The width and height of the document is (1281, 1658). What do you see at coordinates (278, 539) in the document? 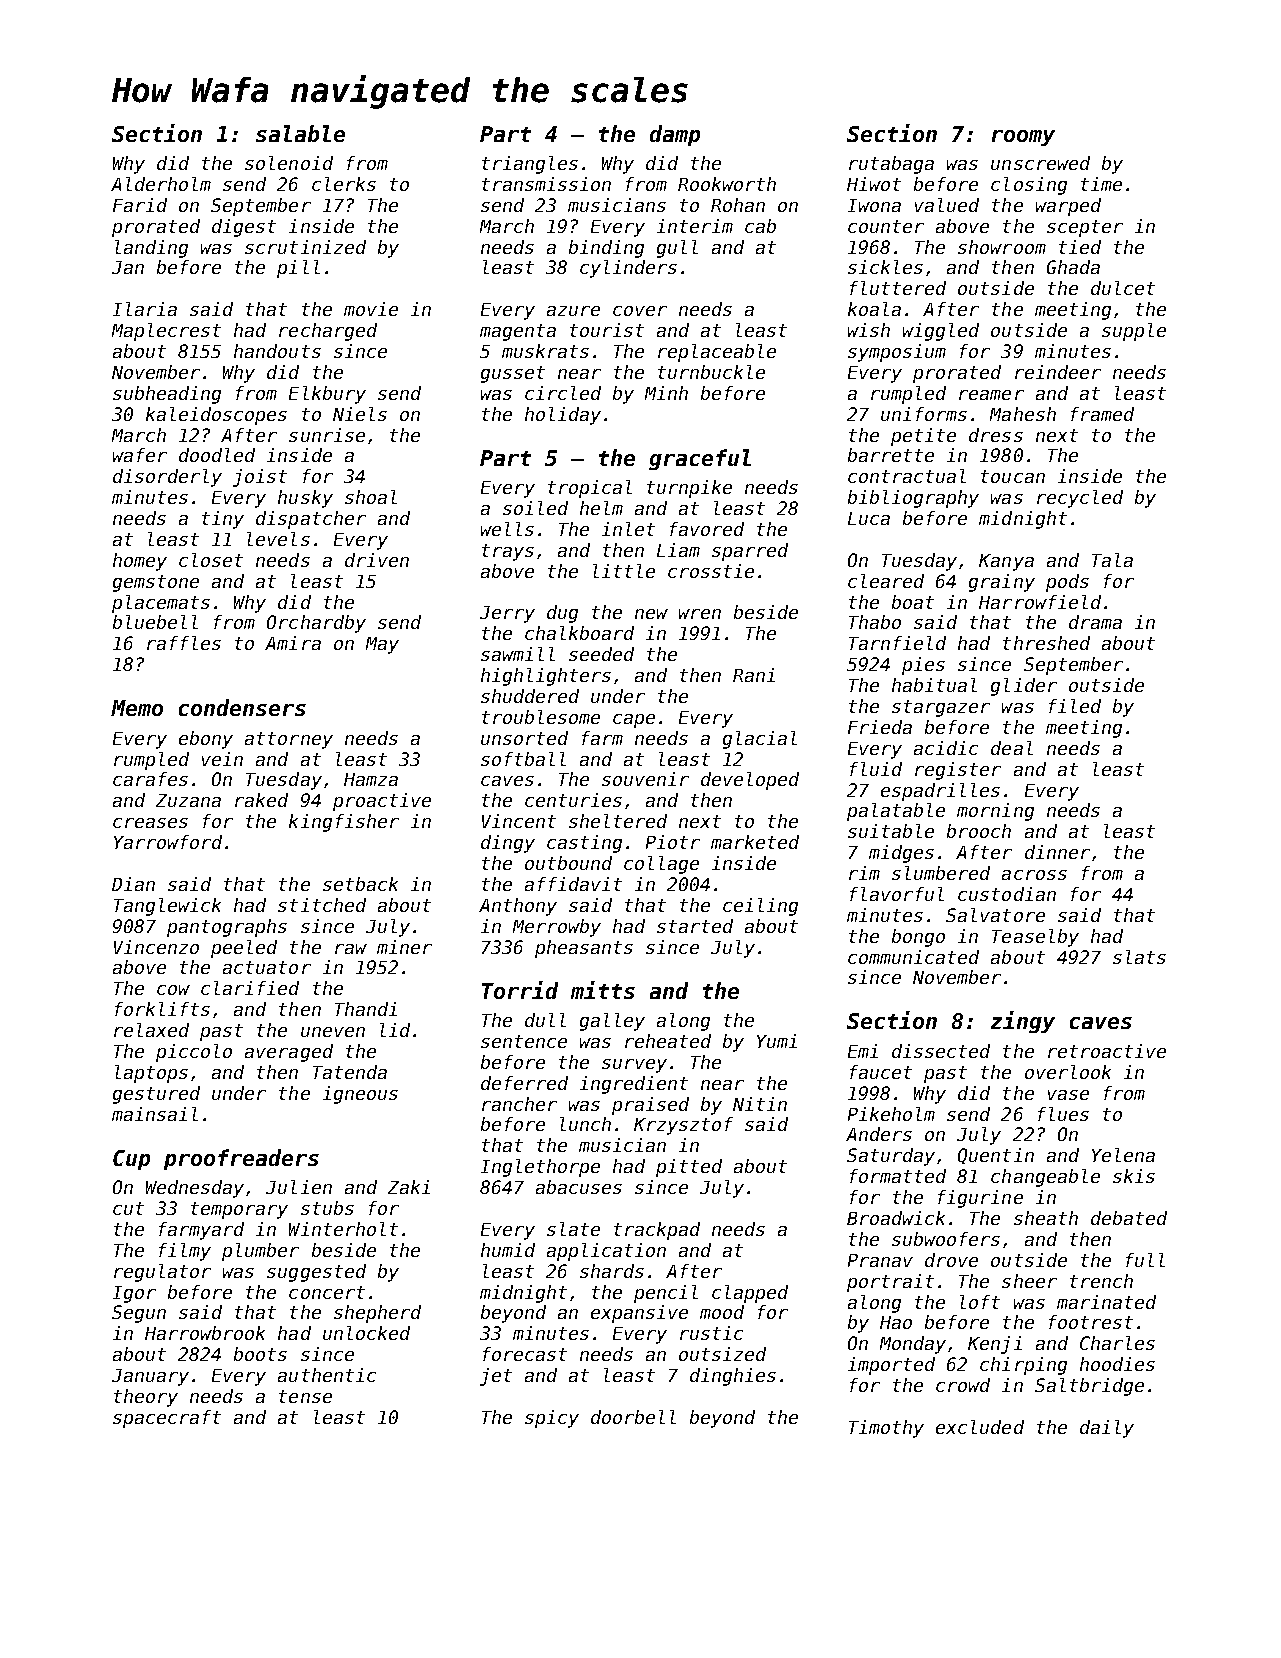
I see `levels` at bounding box center [278, 539].
